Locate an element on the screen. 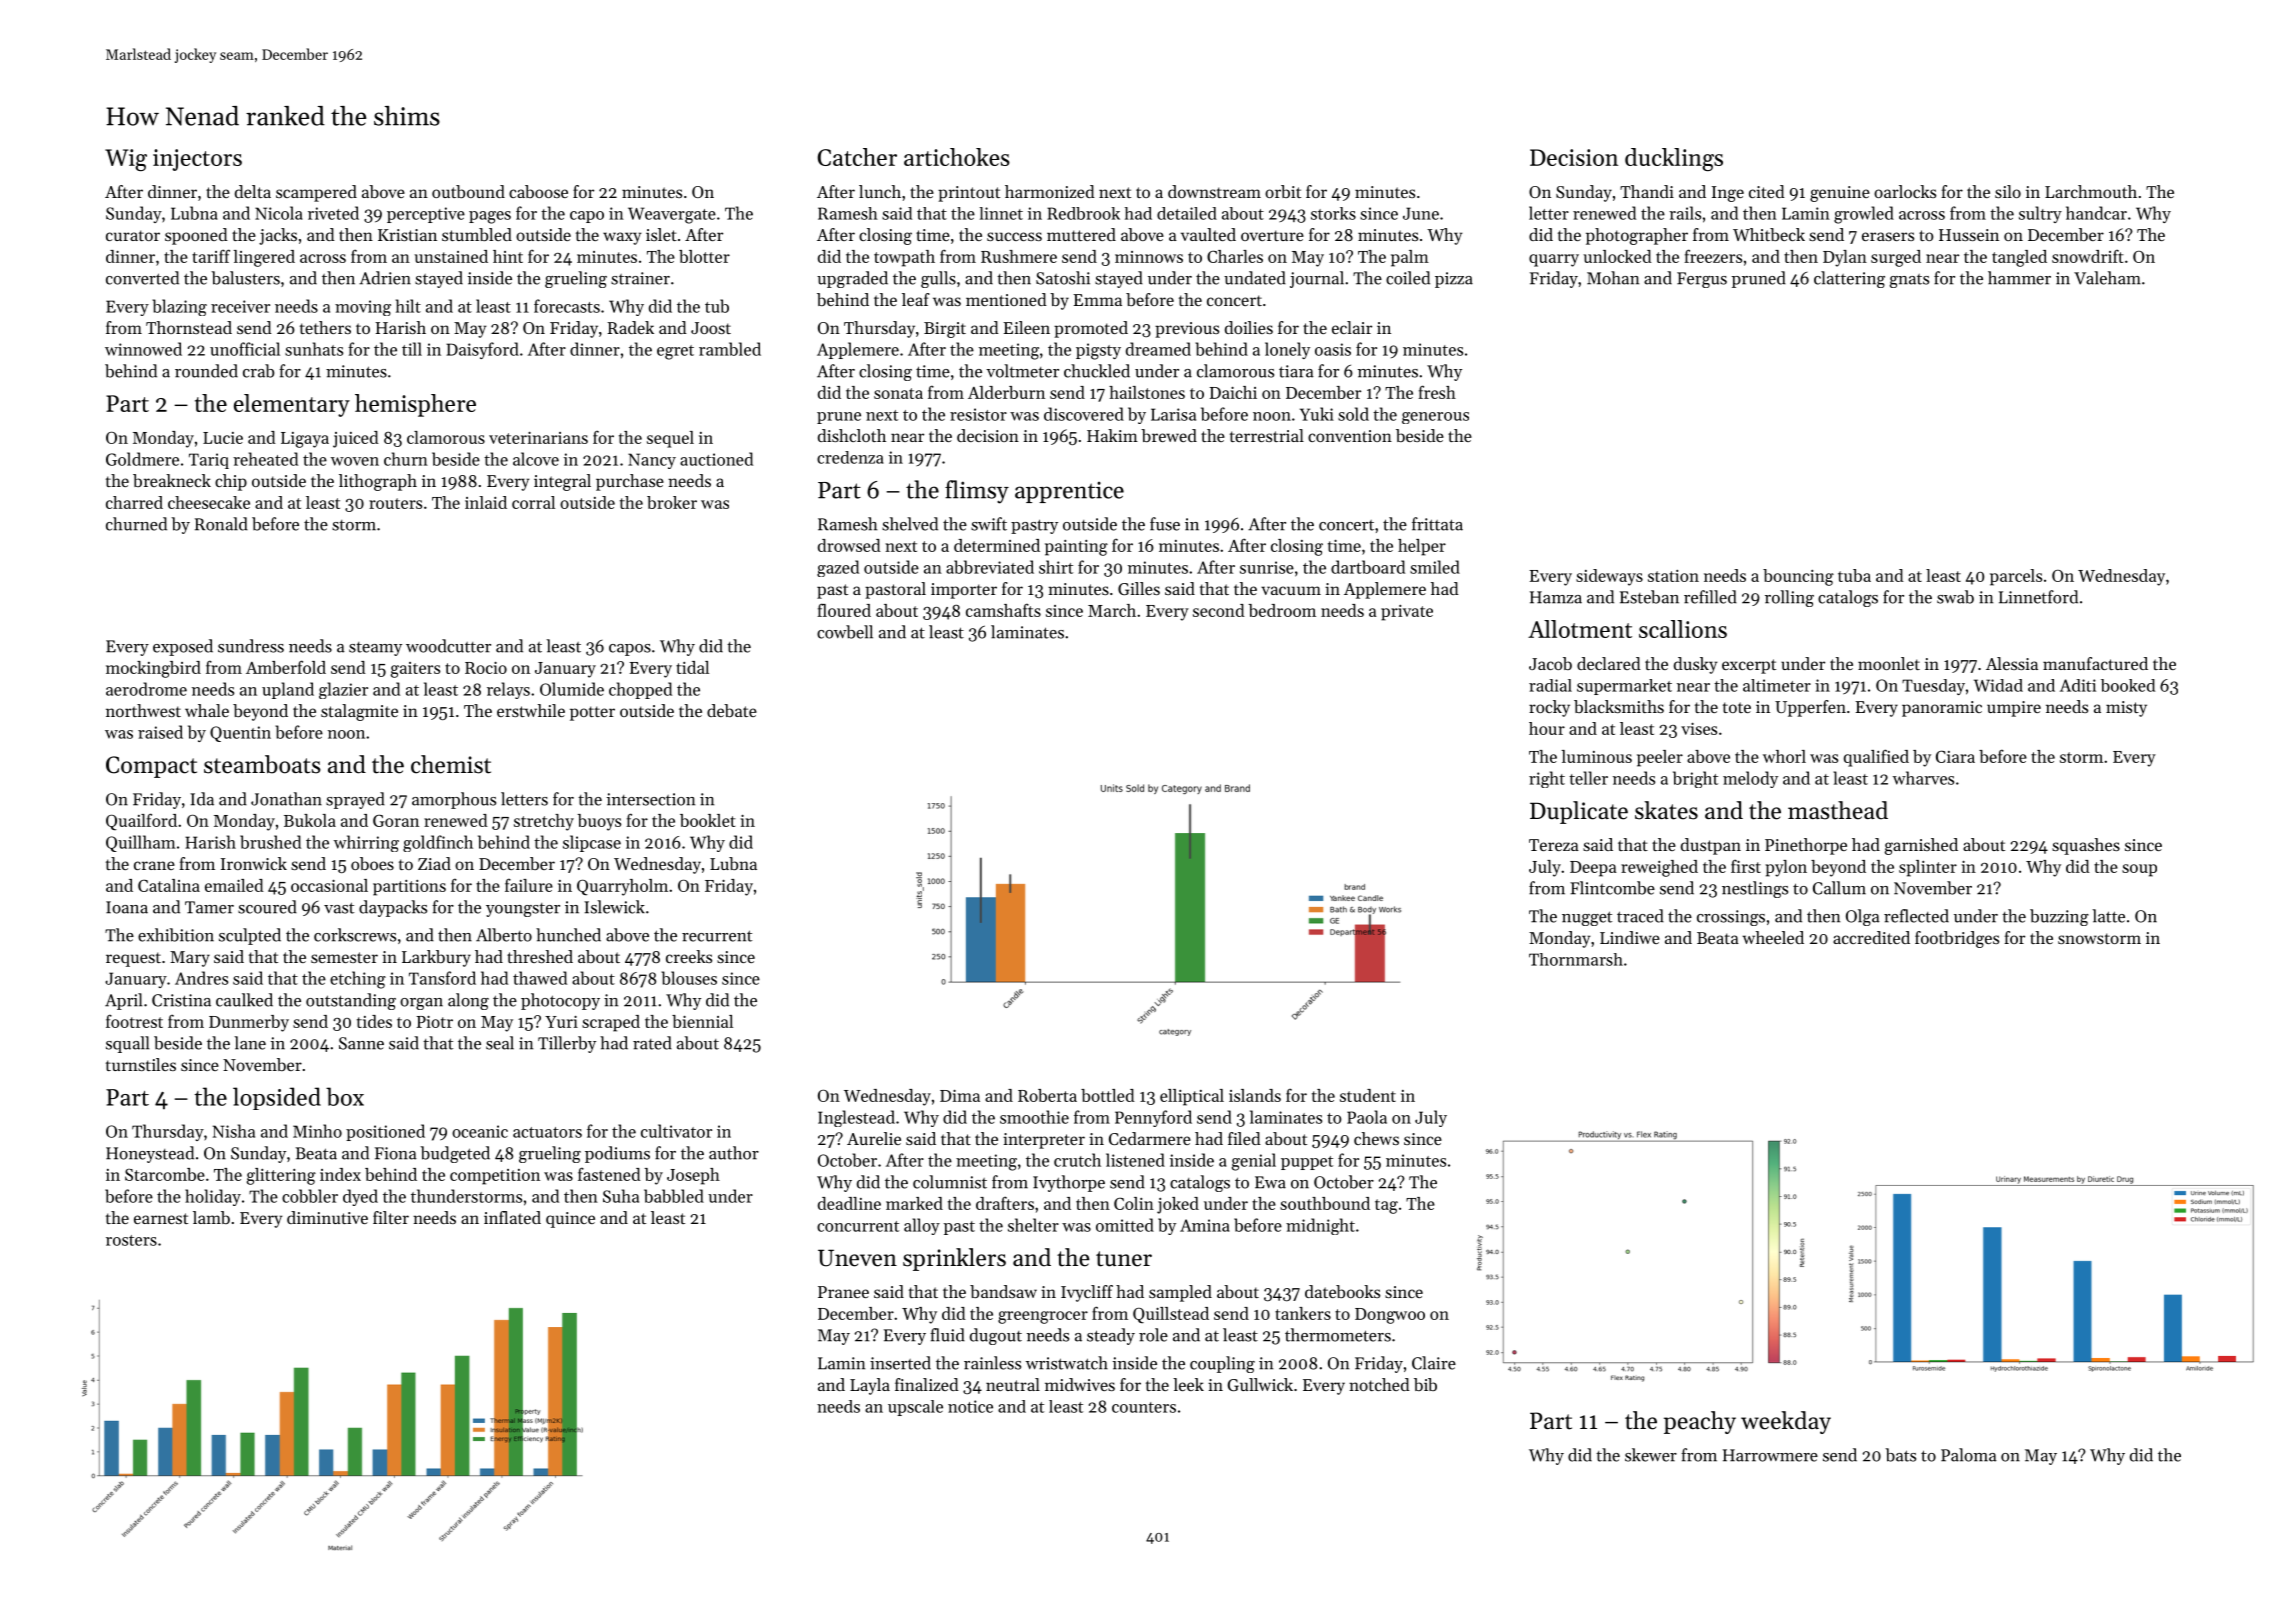 The image size is (2292, 1620). earnest is located at coordinates (161, 1218).
